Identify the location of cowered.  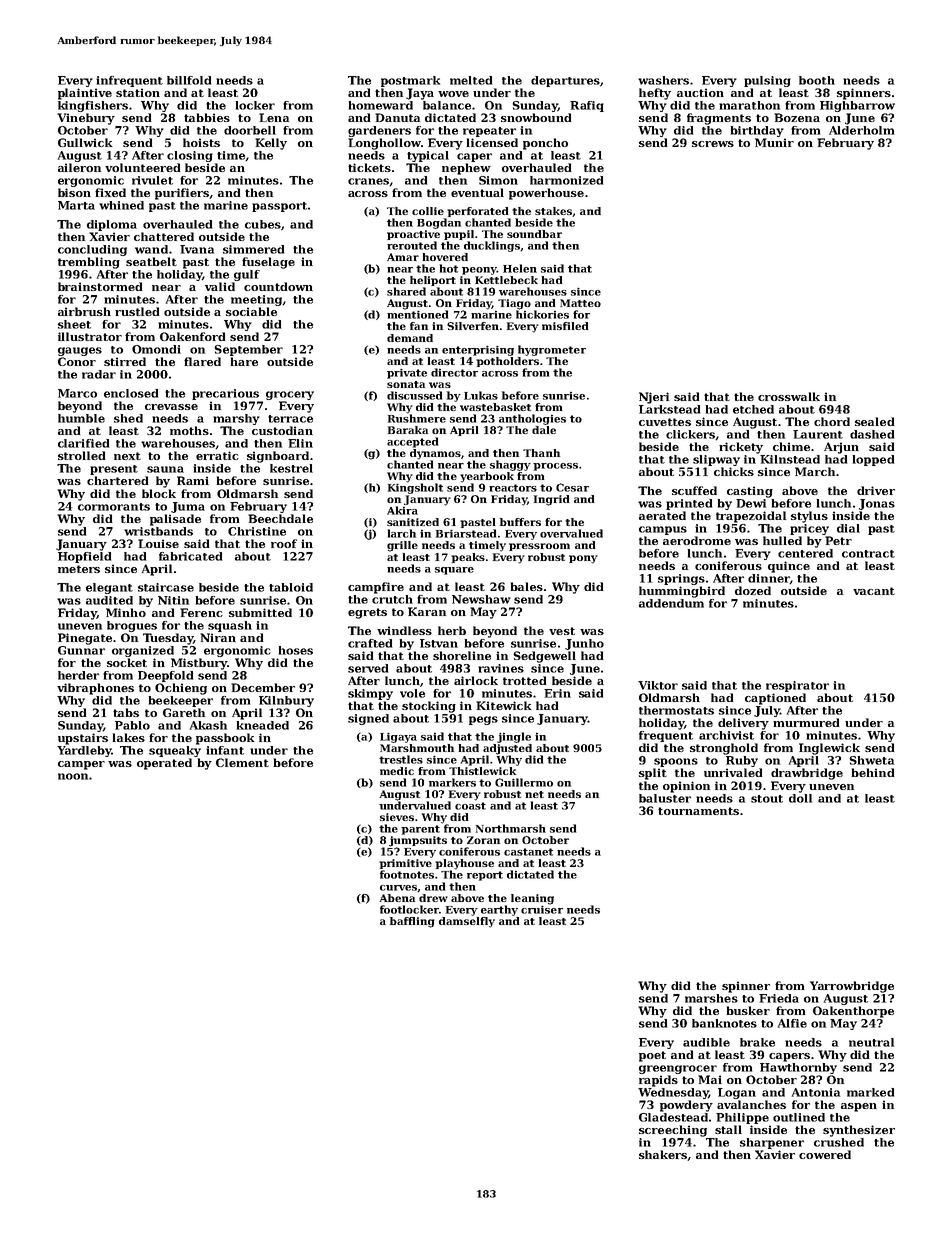
(825, 1154).
